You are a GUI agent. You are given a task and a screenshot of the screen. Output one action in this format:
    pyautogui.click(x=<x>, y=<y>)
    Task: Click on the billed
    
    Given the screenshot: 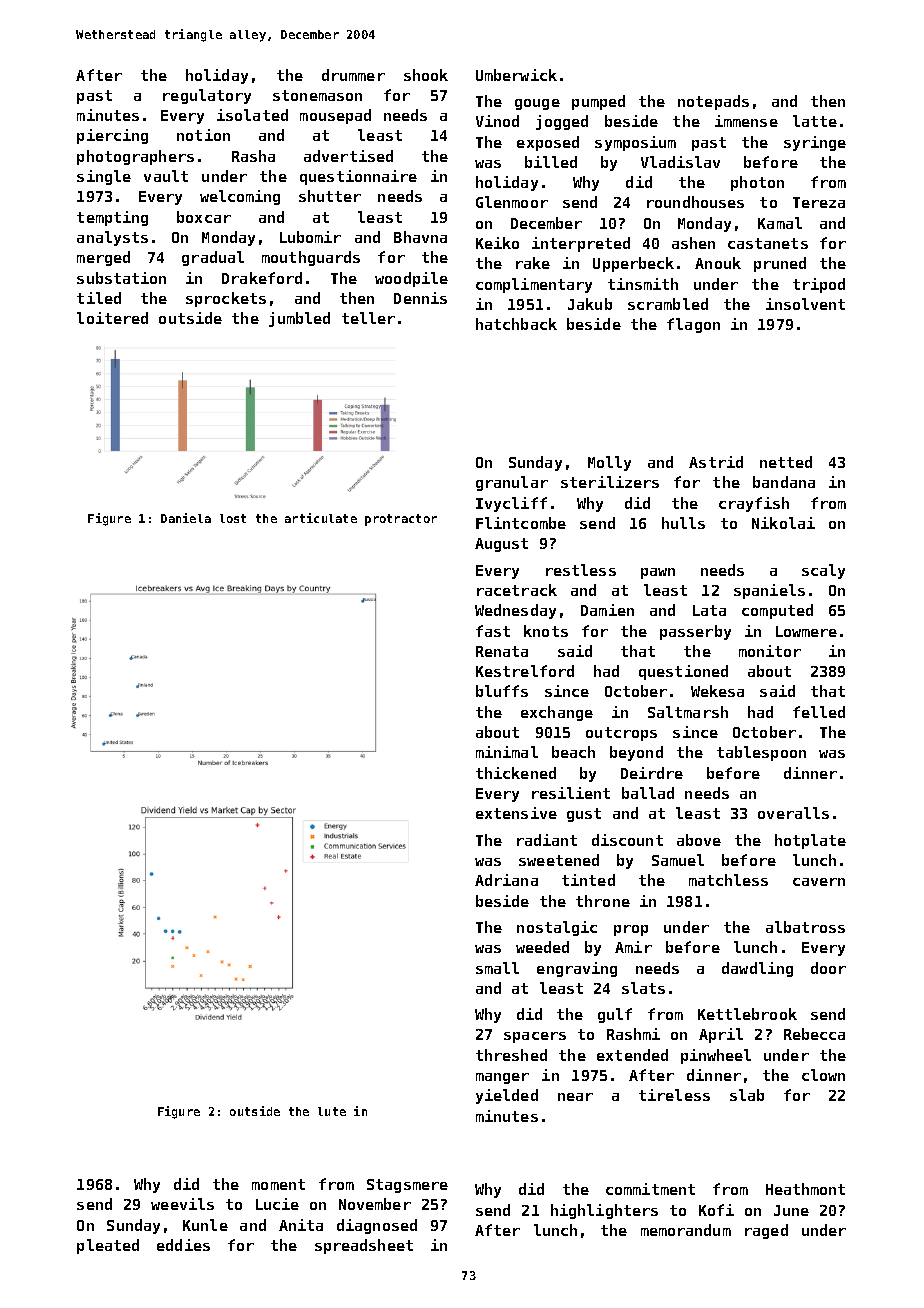 What is the action you would take?
    pyautogui.click(x=551, y=162)
